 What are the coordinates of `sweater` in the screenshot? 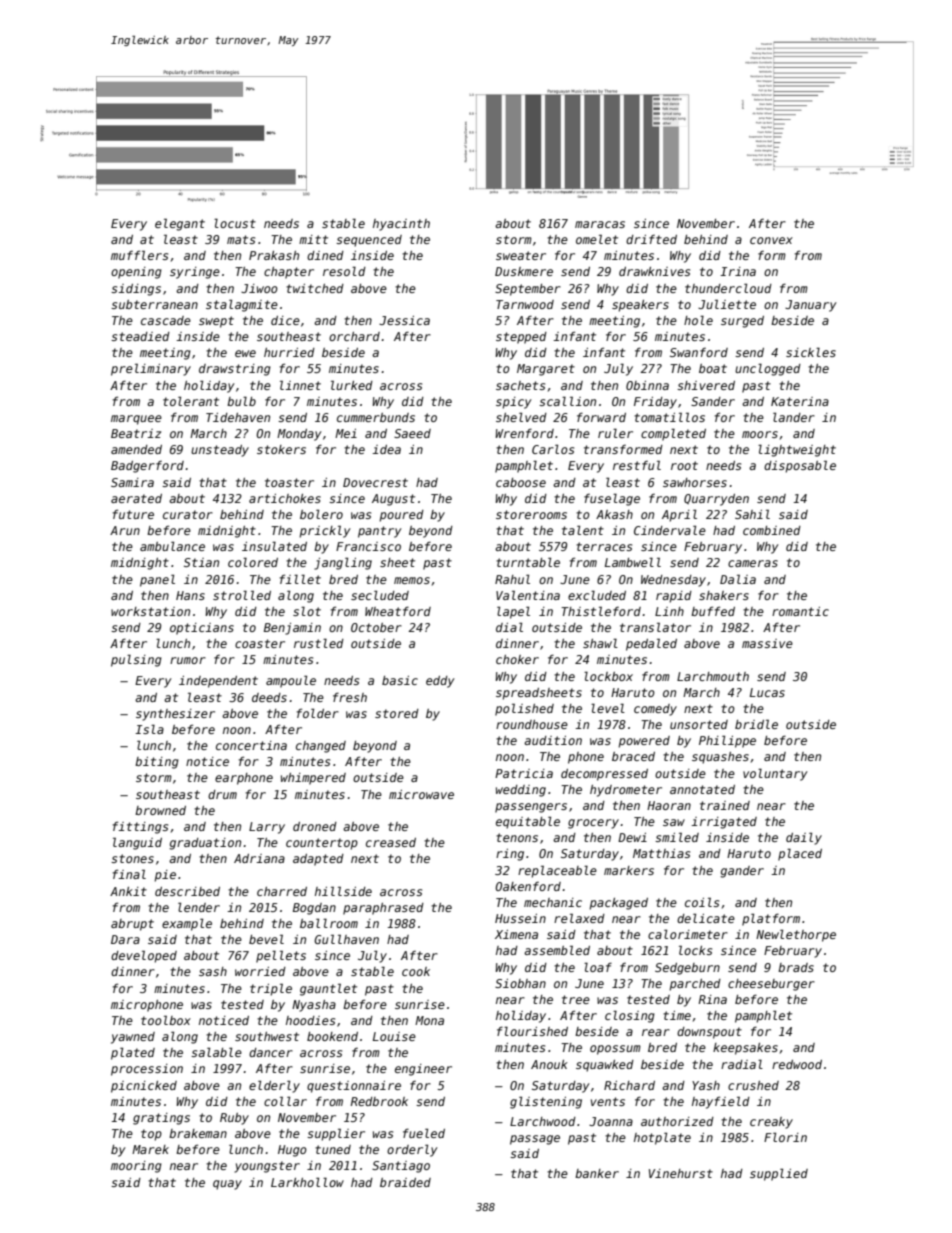 It's located at (521, 255).
